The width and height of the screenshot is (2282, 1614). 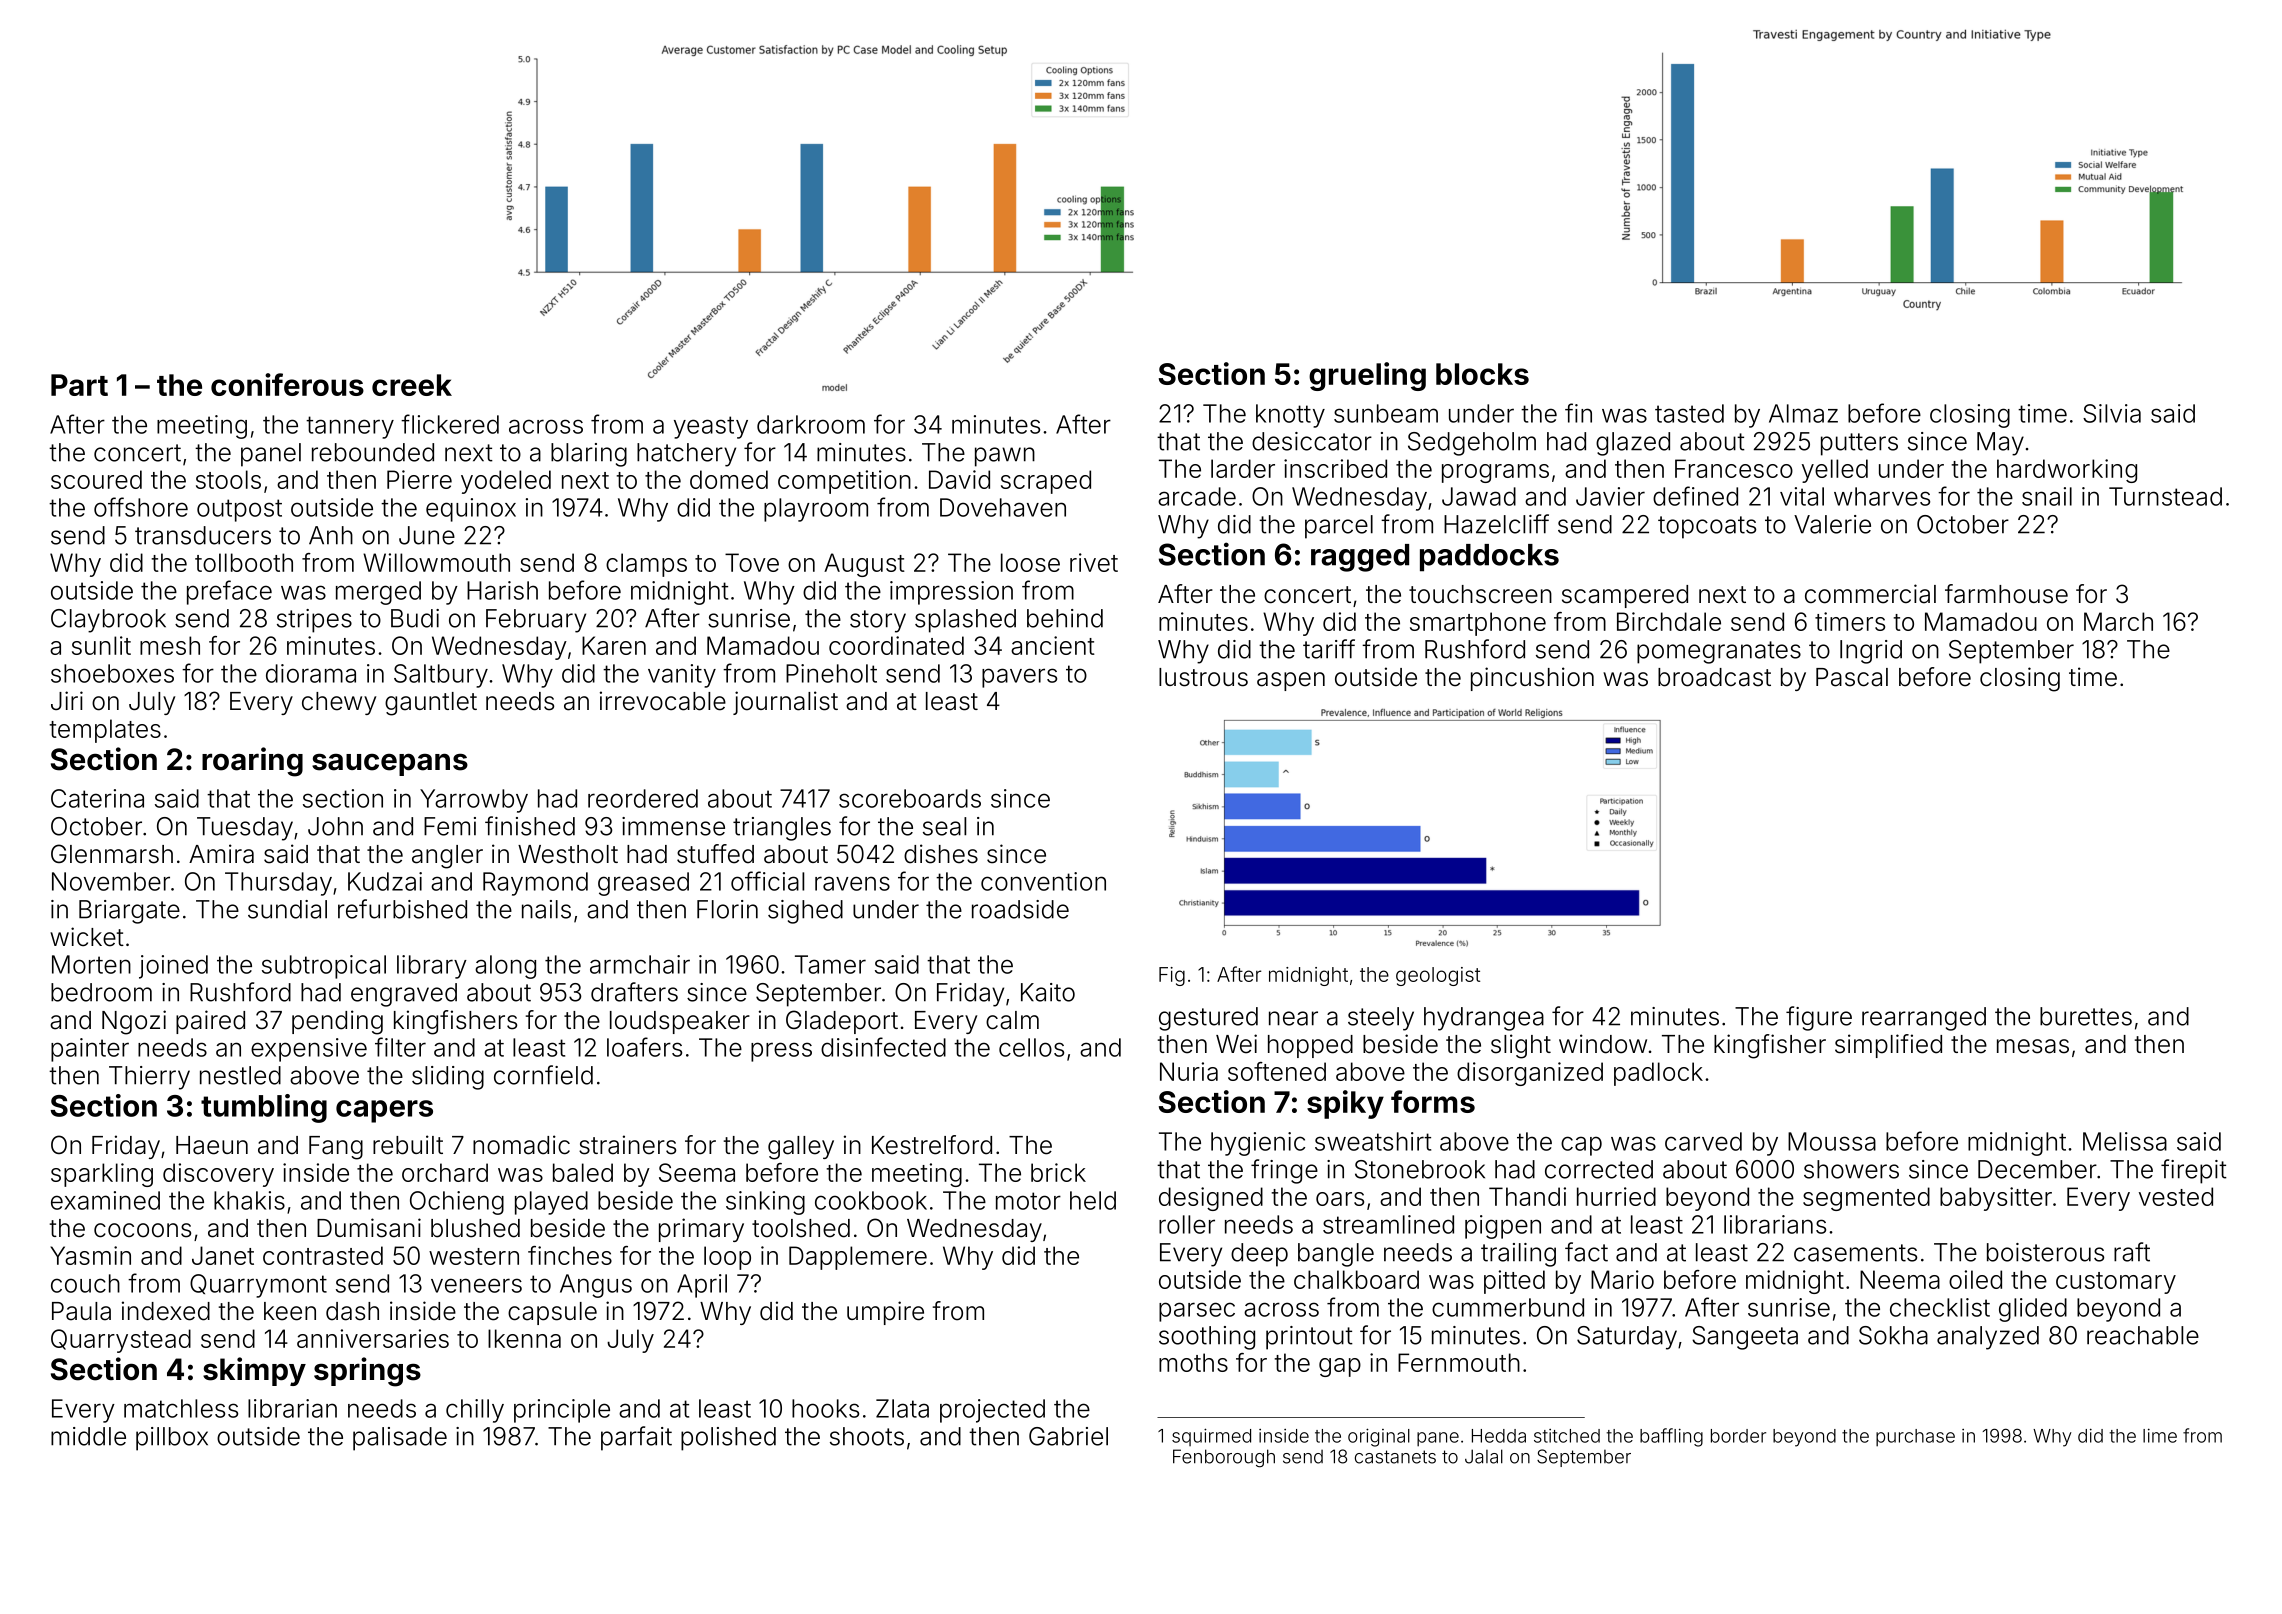 I want to click on coniferous, so click(x=287, y=384).
